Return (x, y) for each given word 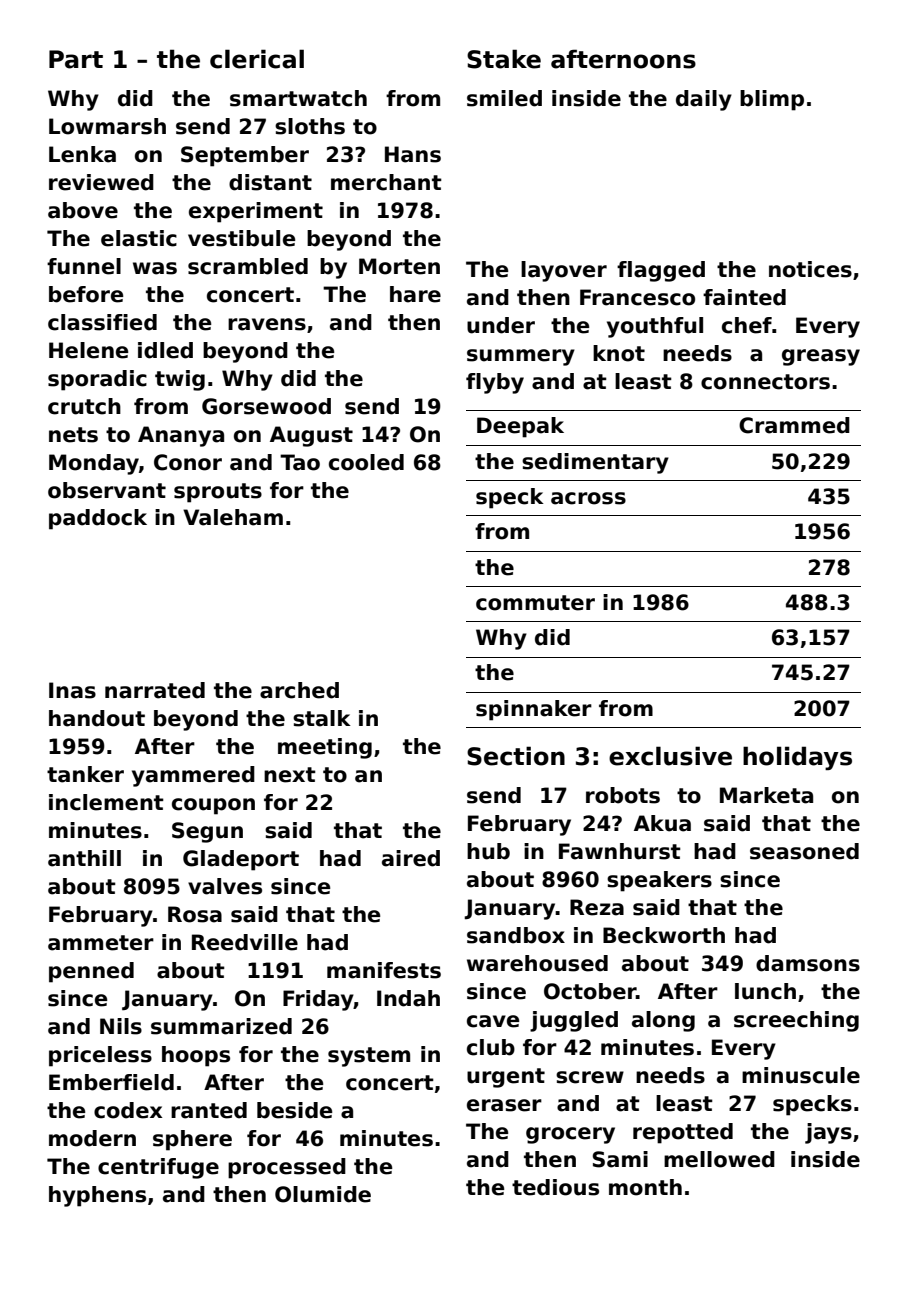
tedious (555, 1187)
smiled (504, 98)
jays (828, 1133)
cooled (366, 462)
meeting (325, 748)
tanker (85, 774)
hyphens (97, 1196)
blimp (772, 100)
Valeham (233, 517)
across (588, 498)
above (83, 210)
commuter (535, 603)
